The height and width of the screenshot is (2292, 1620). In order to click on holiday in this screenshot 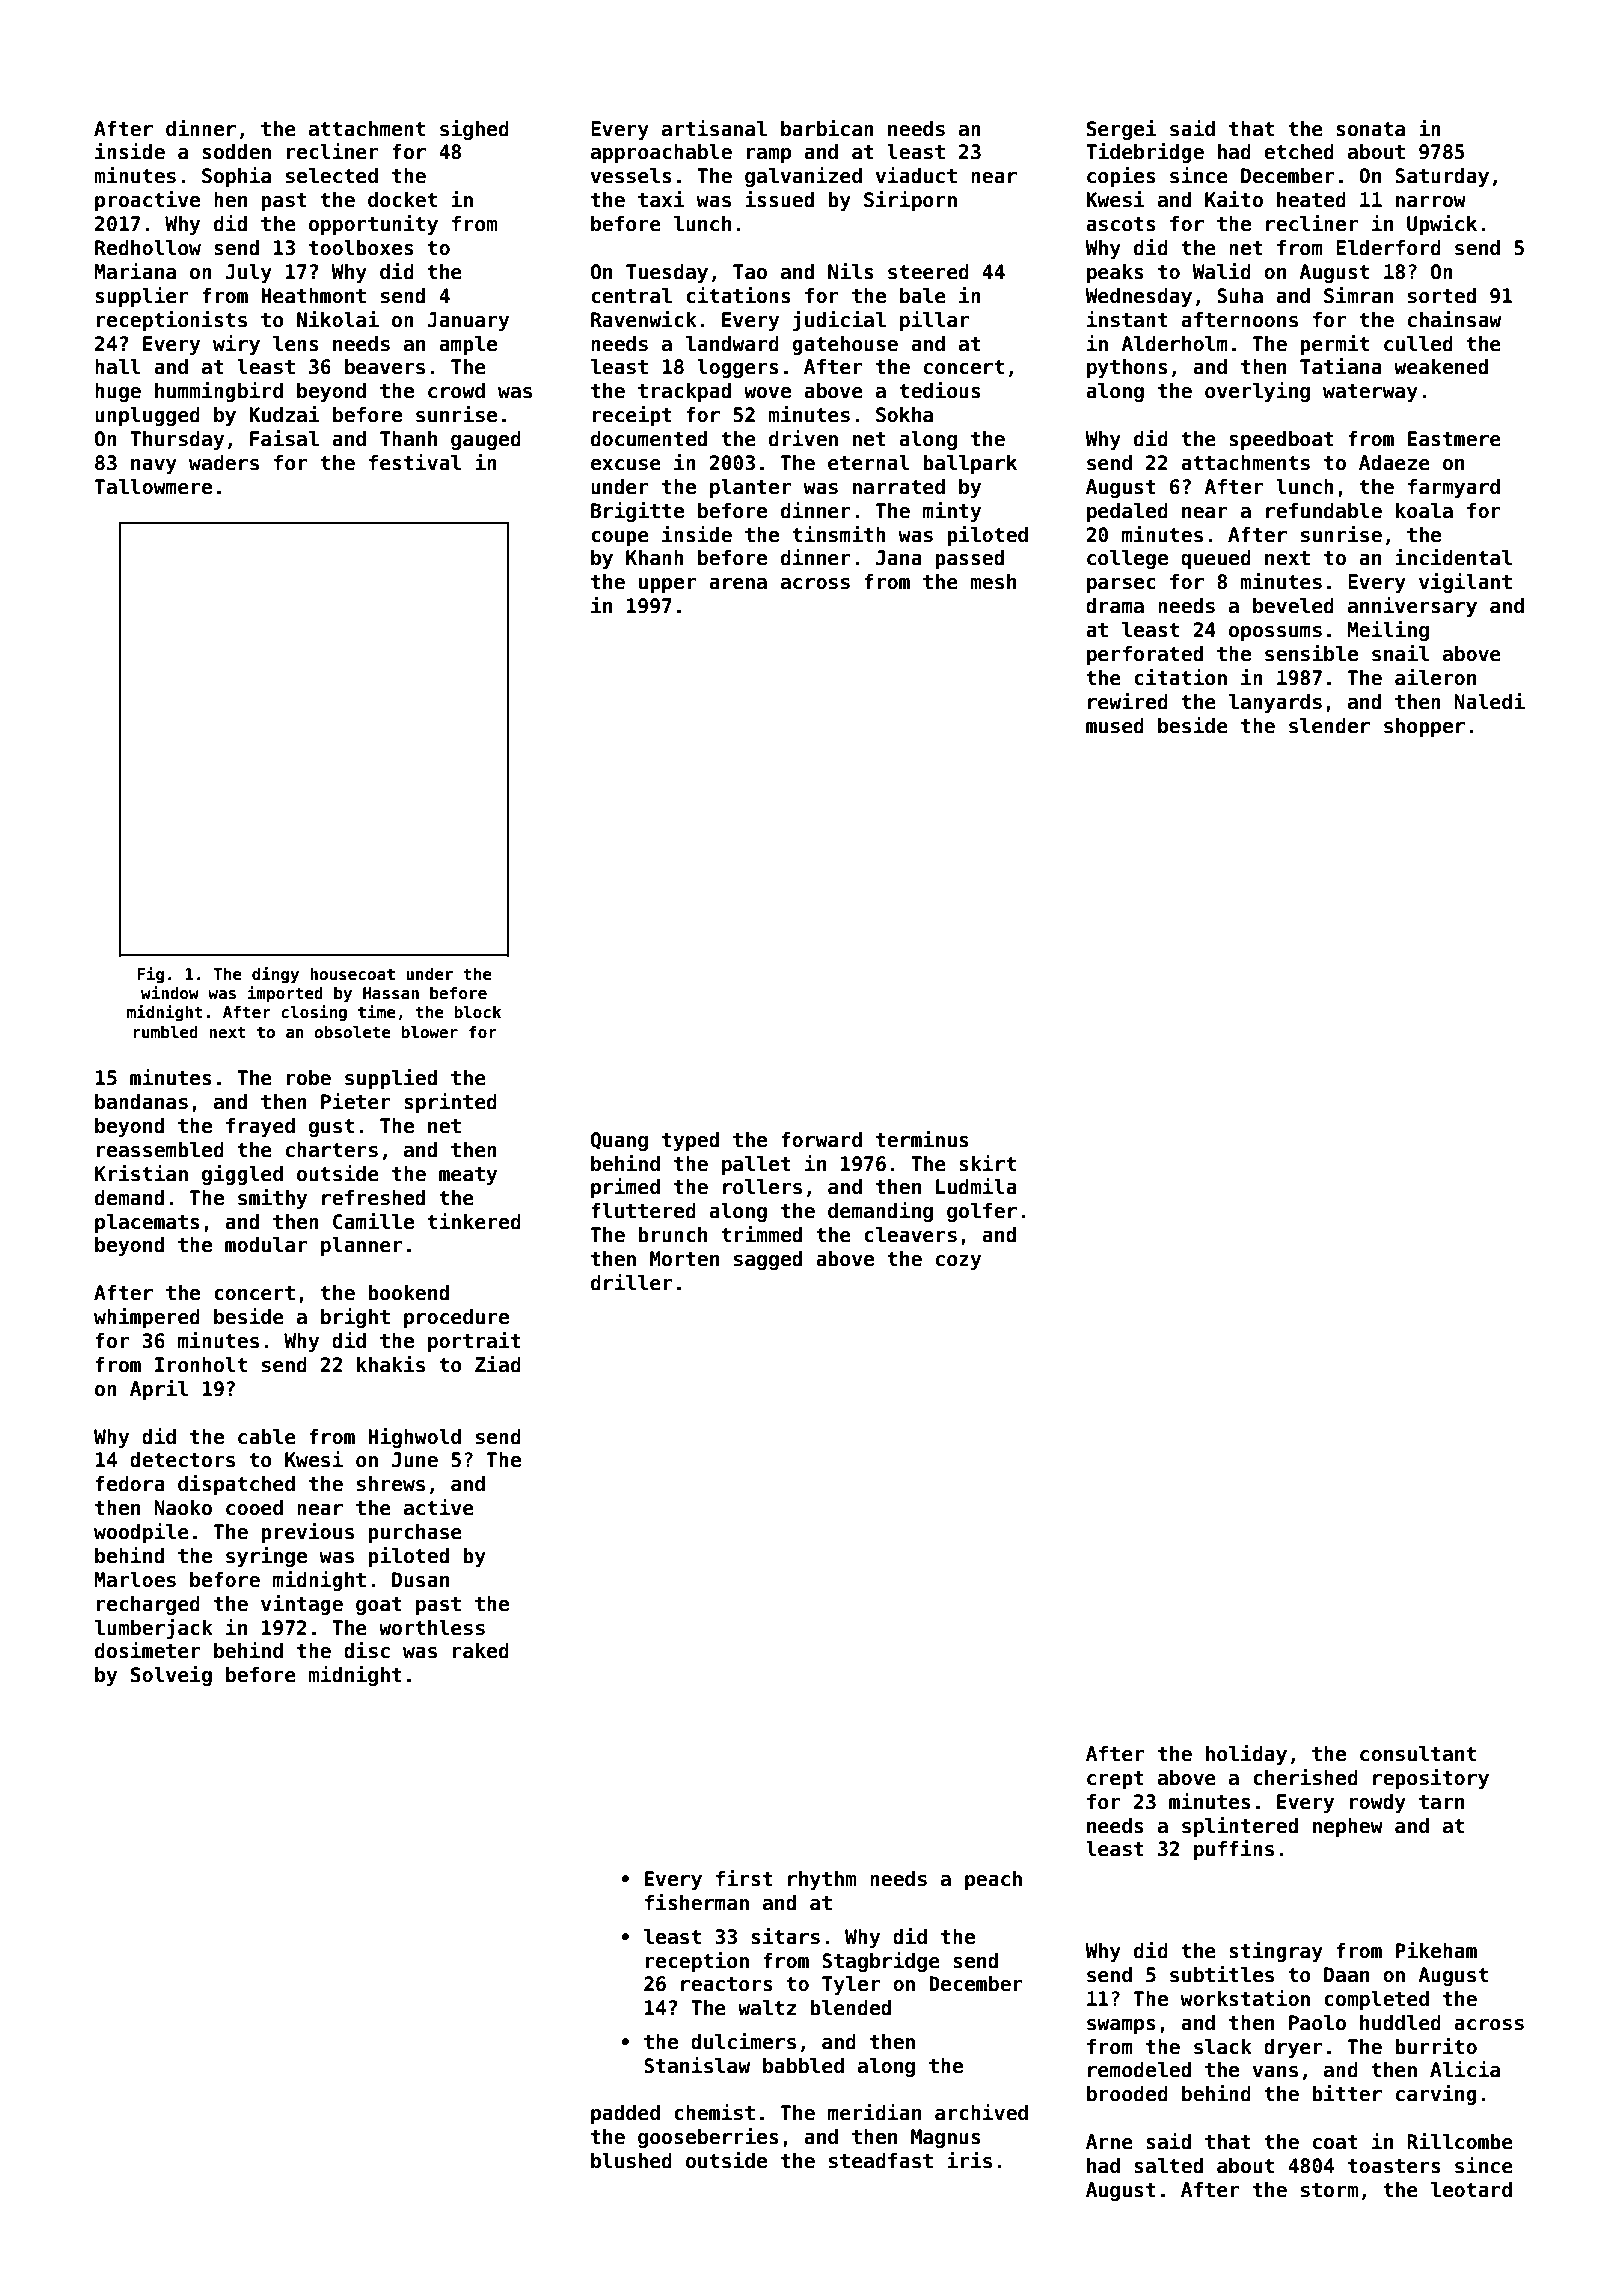, I will do `click(1246, 1755)`.
